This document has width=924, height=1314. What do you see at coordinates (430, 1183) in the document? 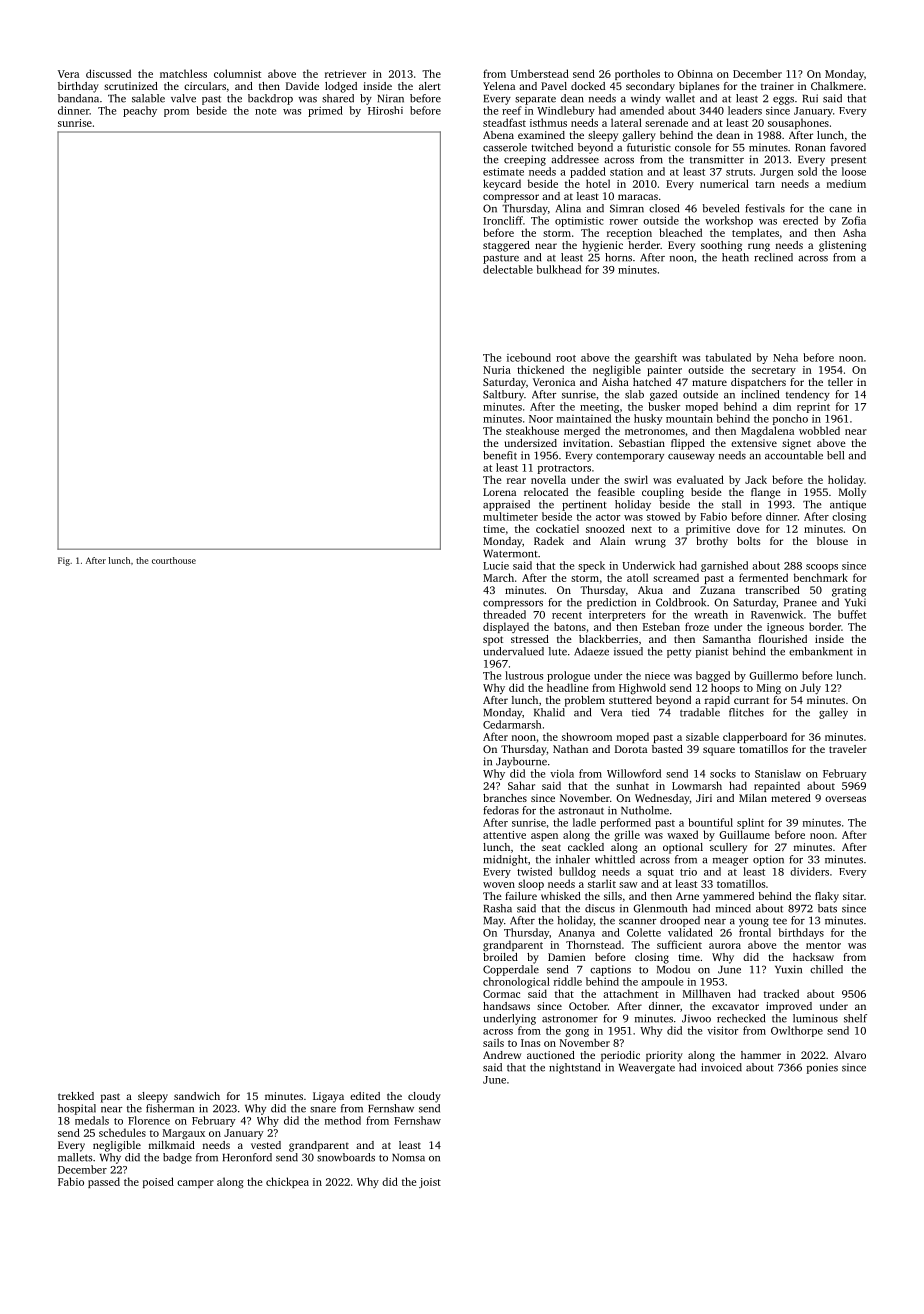
I see `joist` at bounding box center [430, 1183].
